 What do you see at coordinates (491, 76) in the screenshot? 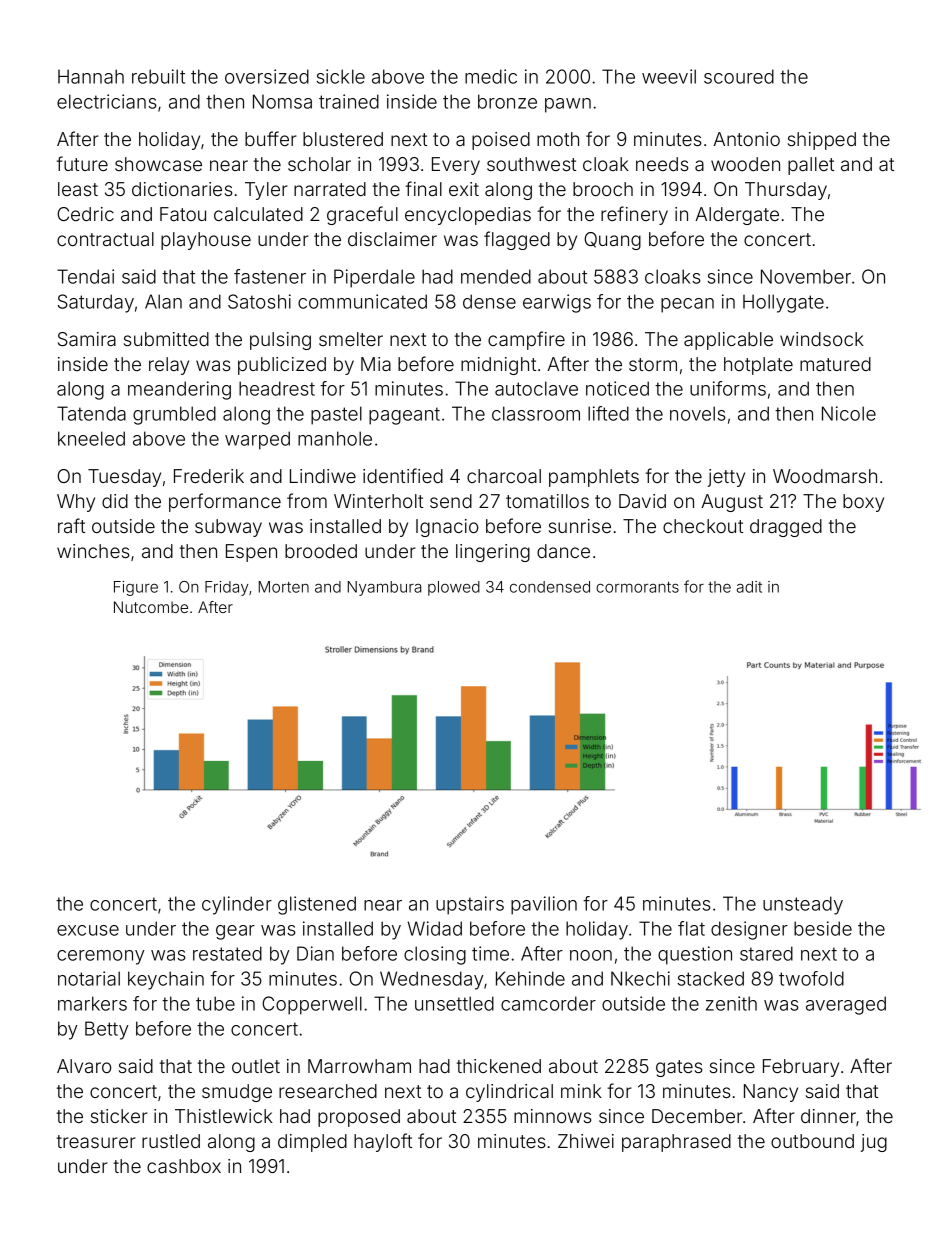
I see `medic` at bounding box center [491, 76].
